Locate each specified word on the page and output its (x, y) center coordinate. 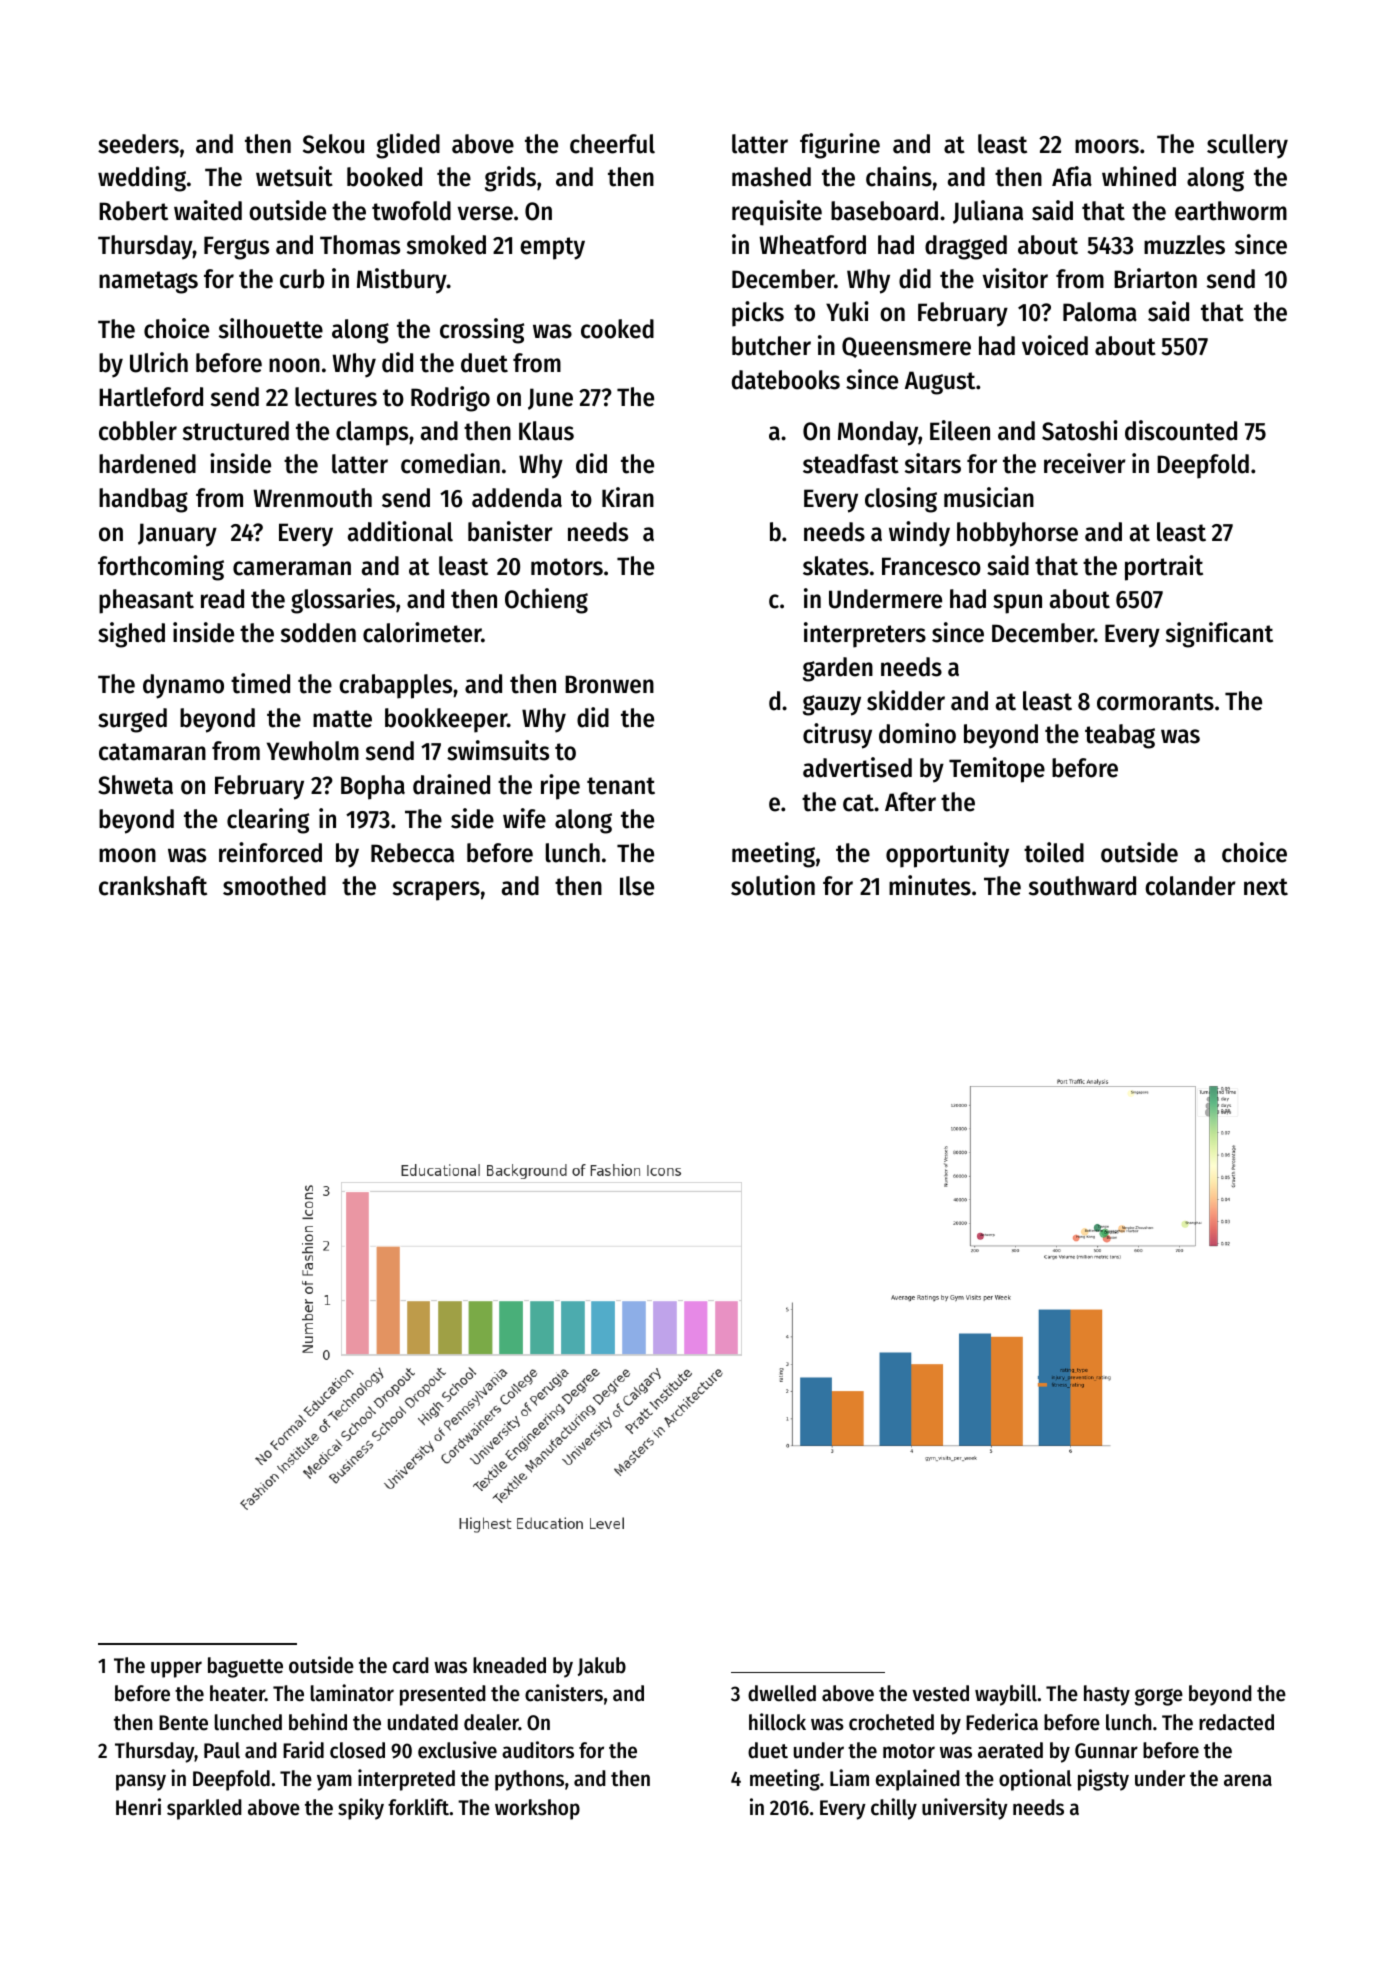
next (1266, 887)
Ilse (637, 886)
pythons (529, 1780)
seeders (138, 144)
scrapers (436, 891)
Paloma (1100, 312)
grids (510, 179)
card (411, 1665)
